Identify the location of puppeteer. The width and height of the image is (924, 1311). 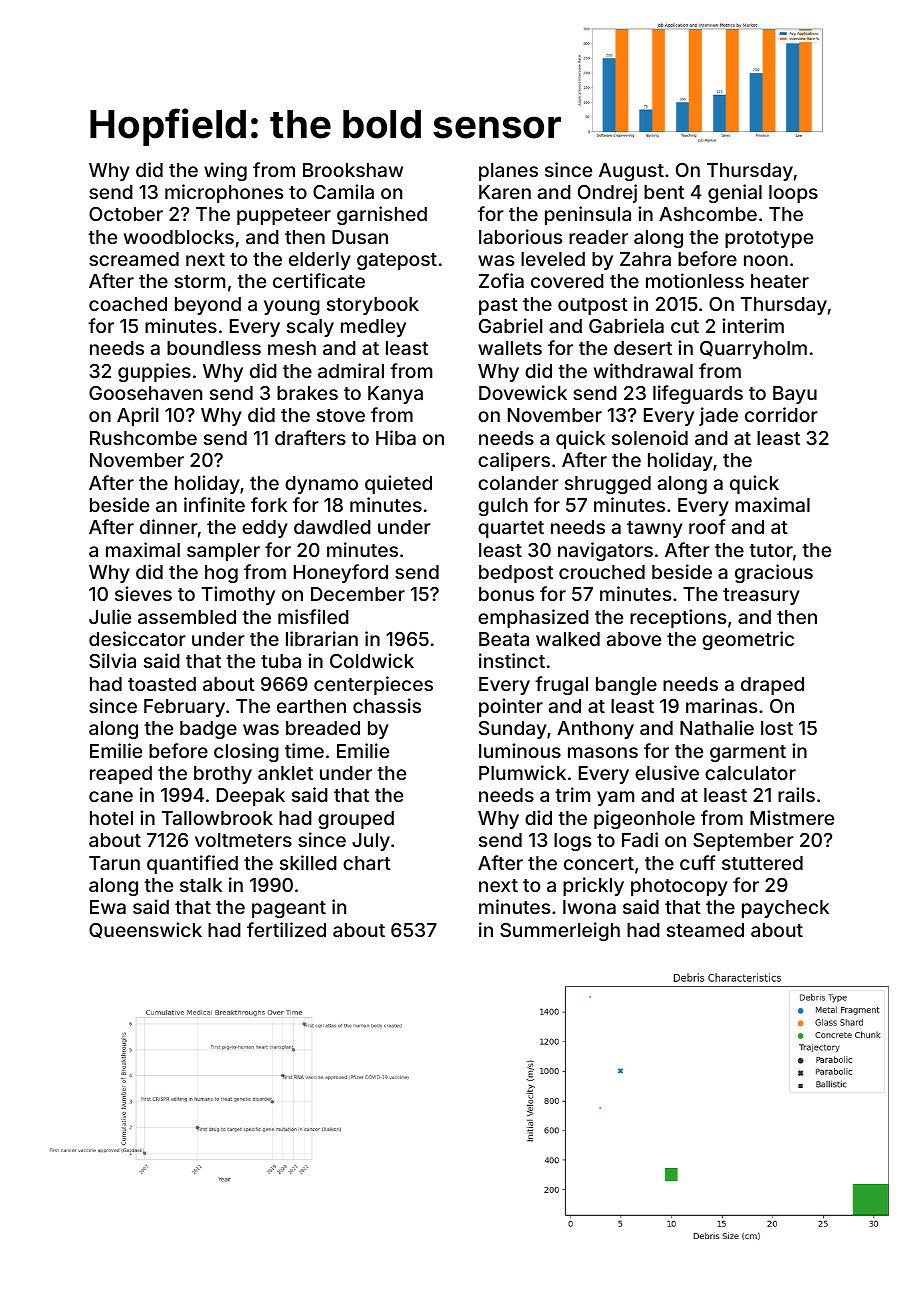
(284, 216).
